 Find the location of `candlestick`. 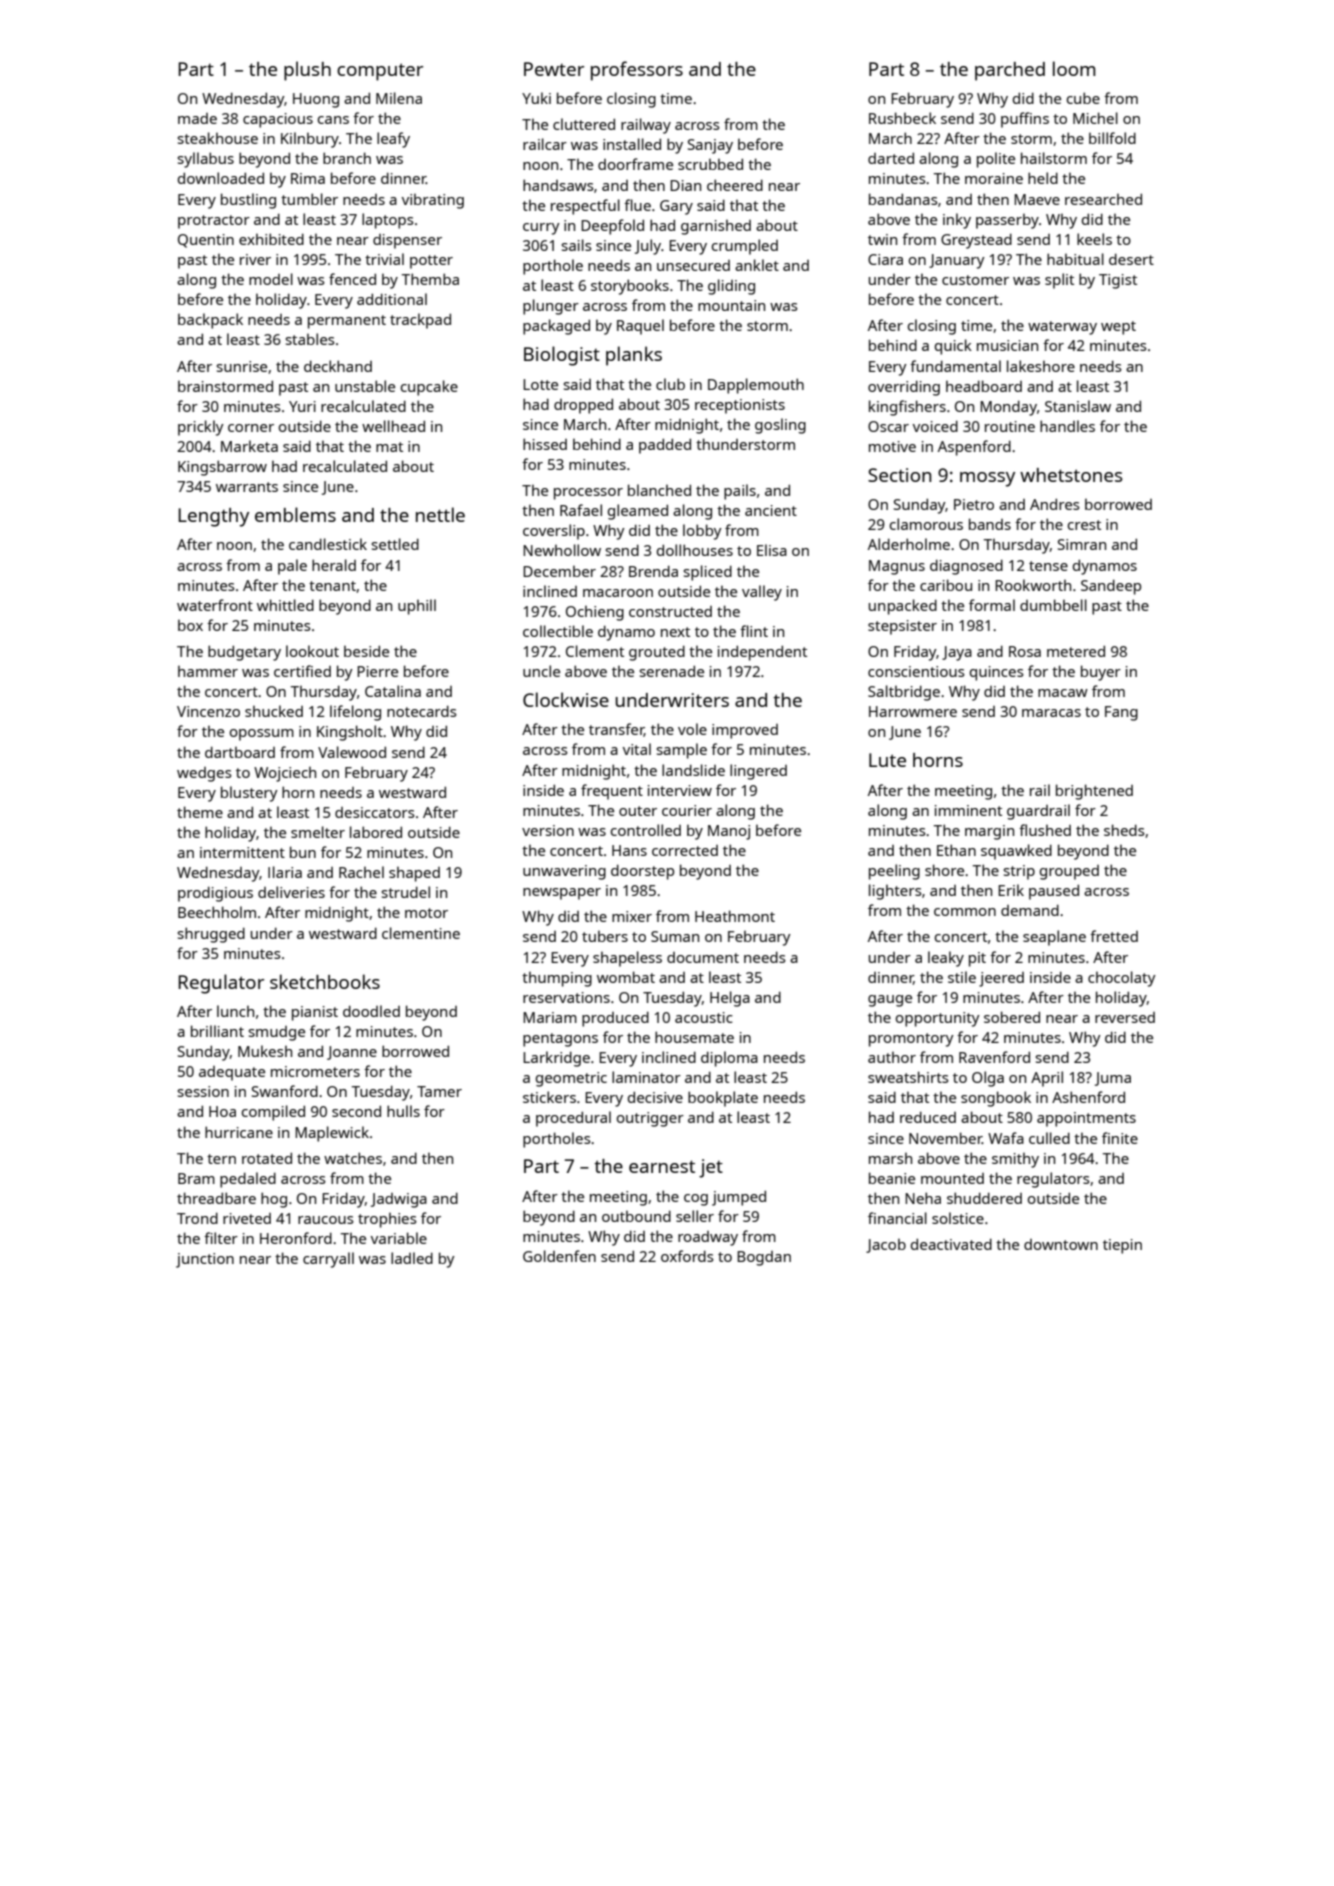

candlestick is located at coordinates (328, 544).
